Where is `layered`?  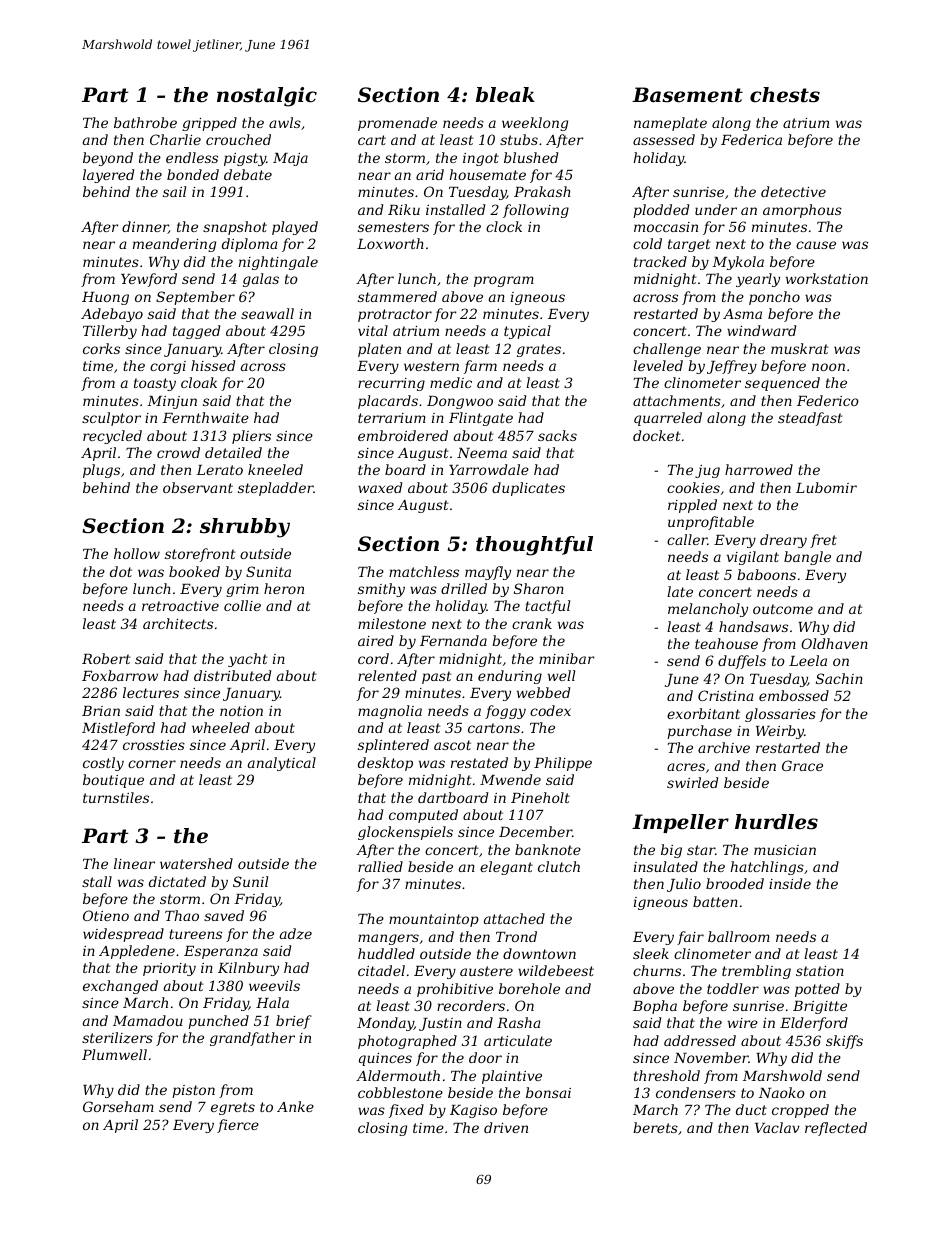 layered is located at coordinates (108, 176).
